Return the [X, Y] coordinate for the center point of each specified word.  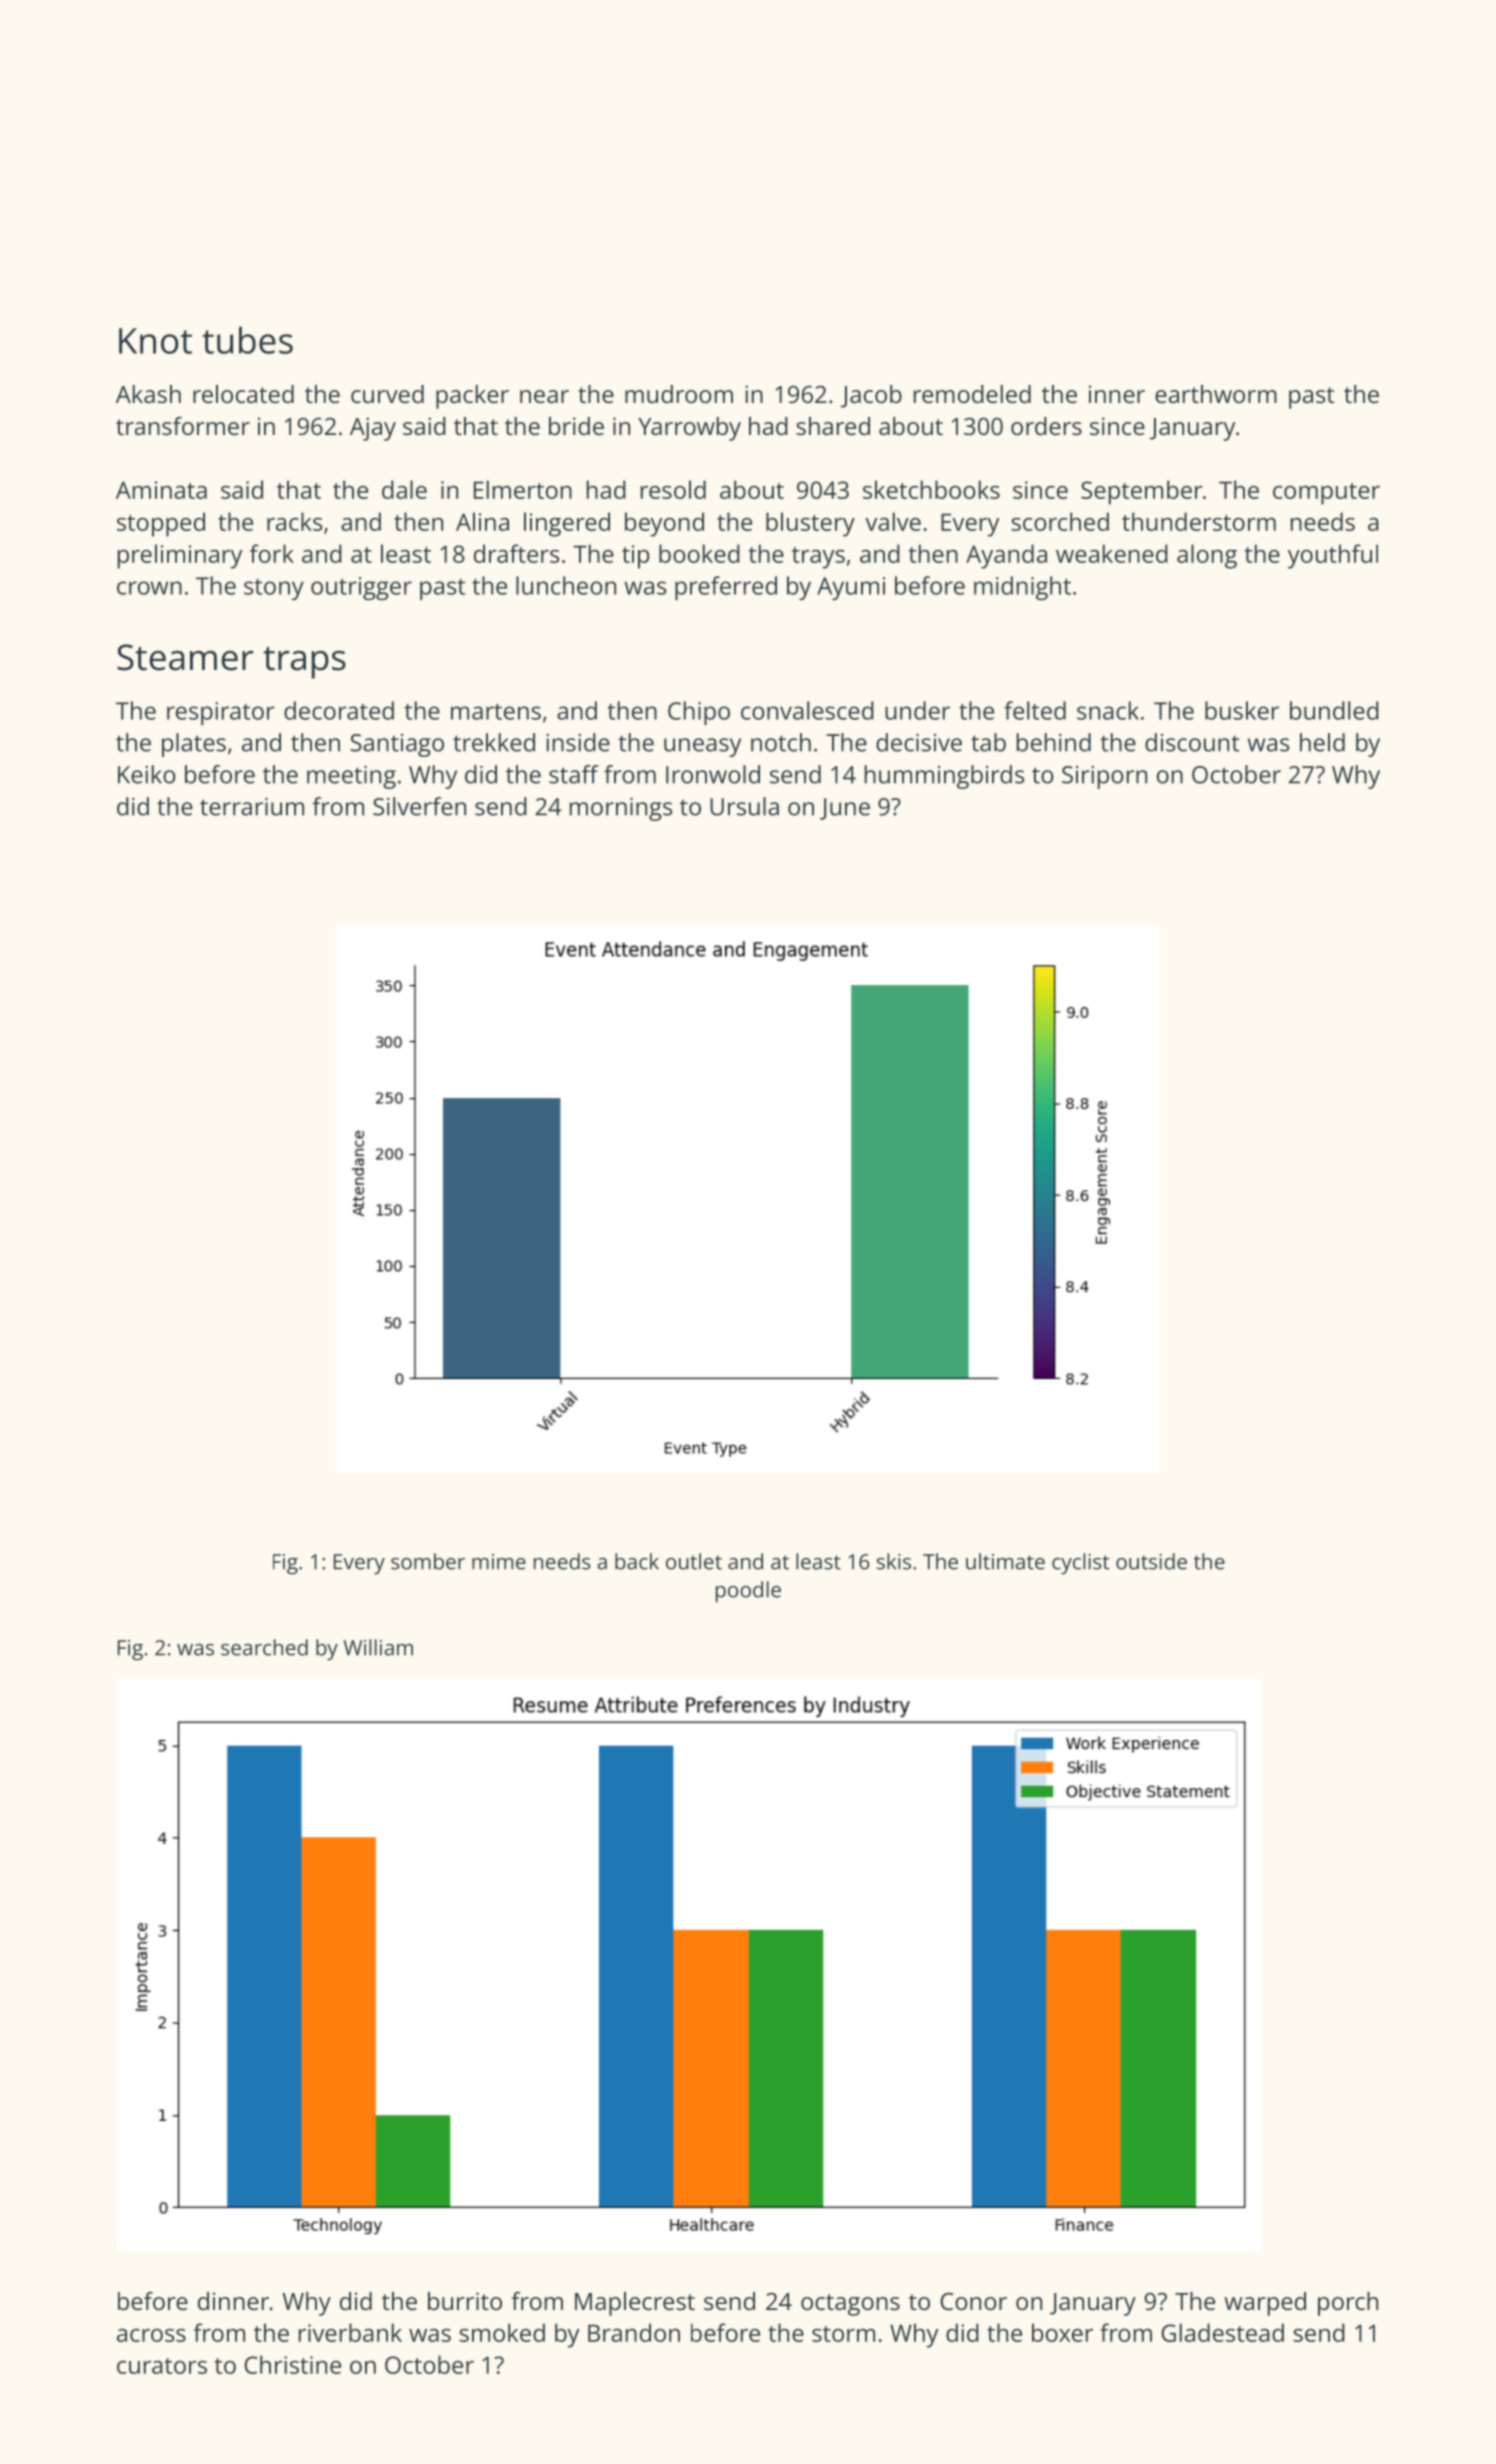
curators [162, 2366]
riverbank [350, 2332]
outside [1151, 1561]
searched [264, 1647]
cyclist [1080, 1564]
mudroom [679, 394]
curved [387, 394]
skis [894, 1561]
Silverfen [419, 806]
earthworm [1216, 394]
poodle [748, 1592]
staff [574, 774]
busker [1242, 710]
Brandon [634, 2332]
